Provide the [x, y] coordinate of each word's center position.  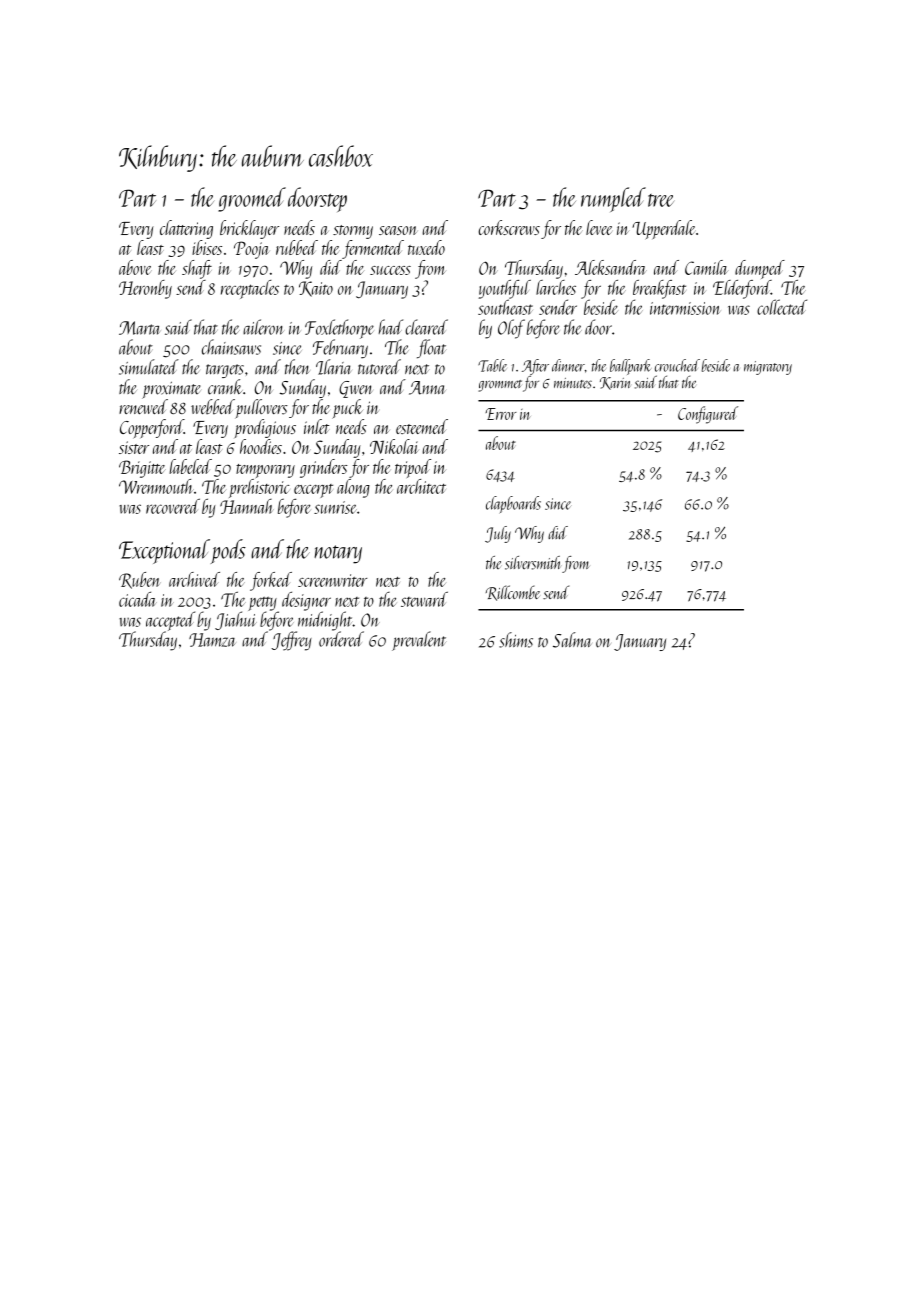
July [498, 534]
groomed [252, 199]
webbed [213, 407]
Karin [615, 383]
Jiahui [236, 620]
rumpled [613, 199]
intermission [685, 308]
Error [501, 414]
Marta [139, 328]
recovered [173, 506]
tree [661, 200]
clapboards [513, 505]
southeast [505, 307]
